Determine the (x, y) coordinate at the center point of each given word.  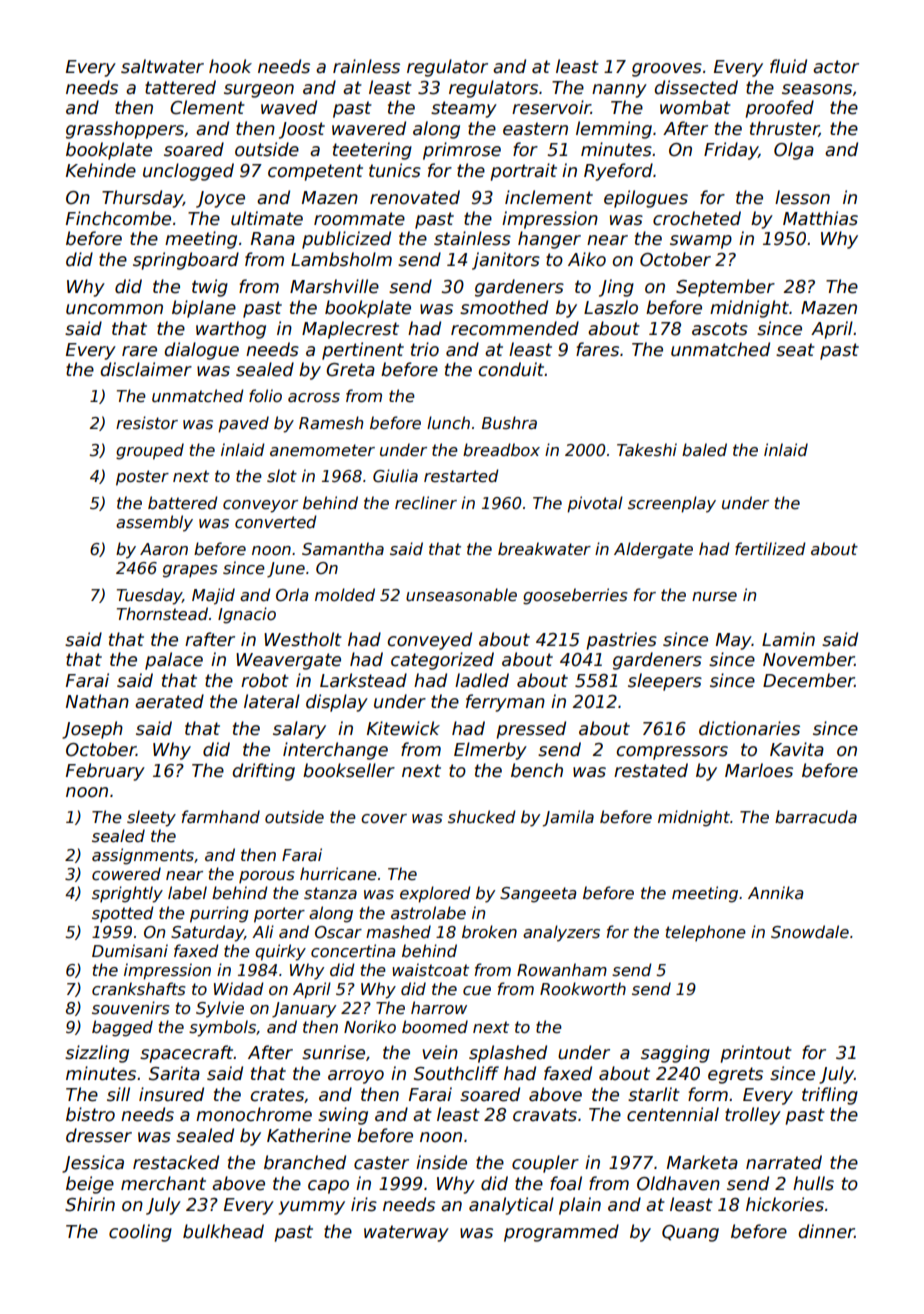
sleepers (665, 682)
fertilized (770, 549)
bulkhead (223, 1231)
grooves (667, 70)
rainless (366, 66)
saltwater (162, 66)
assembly (154, 523)
